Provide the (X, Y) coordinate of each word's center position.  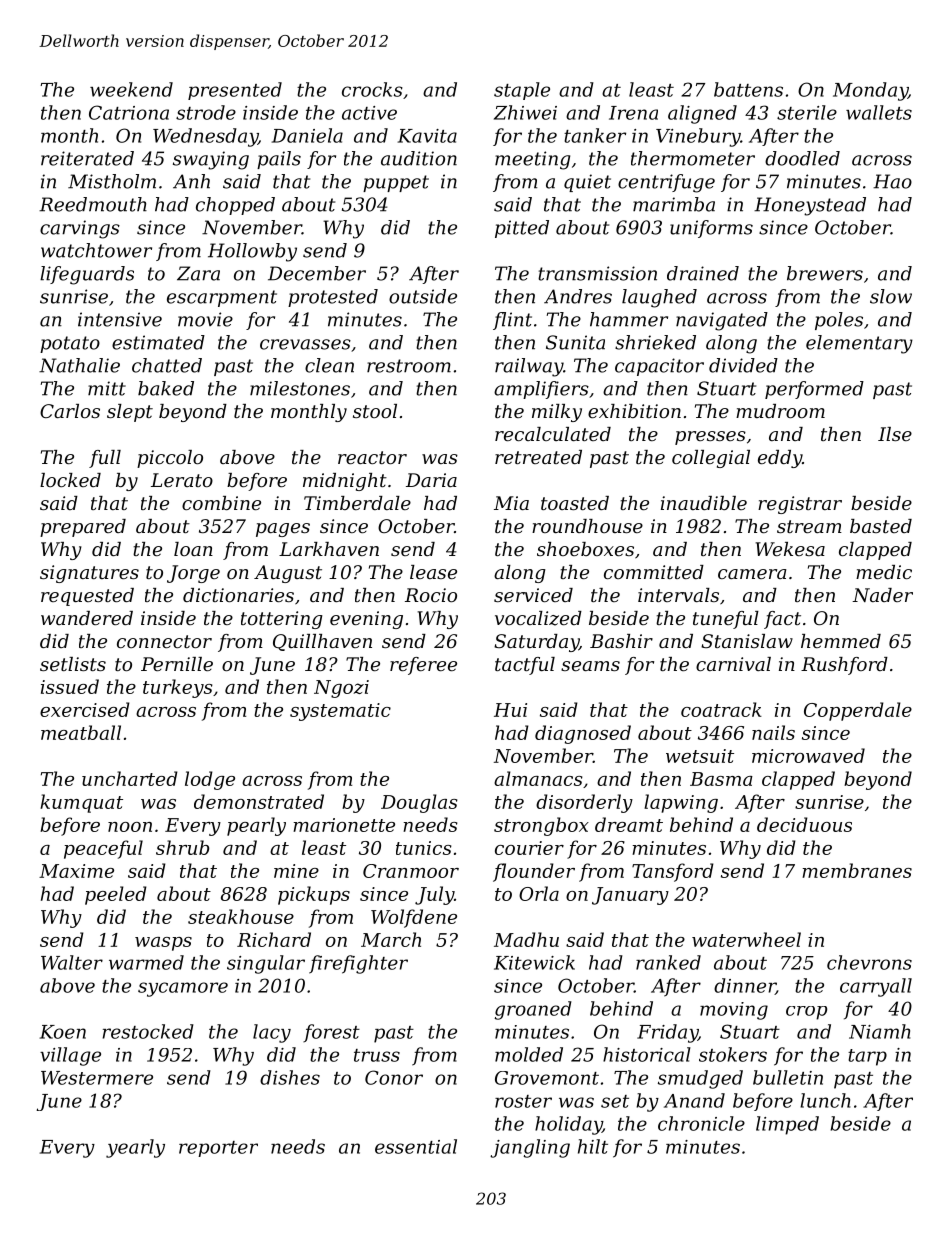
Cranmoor (411, 871)
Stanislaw (747, 641)
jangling (530, 1148)
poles (839, 321)
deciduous (804, 824)
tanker (595, 135)
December (317, 273)
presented (235, 91)
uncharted (130, 778)
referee (423, 666)
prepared (83, 528)
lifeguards (87, 275)
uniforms (711, 229)
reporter (218, 1149)
